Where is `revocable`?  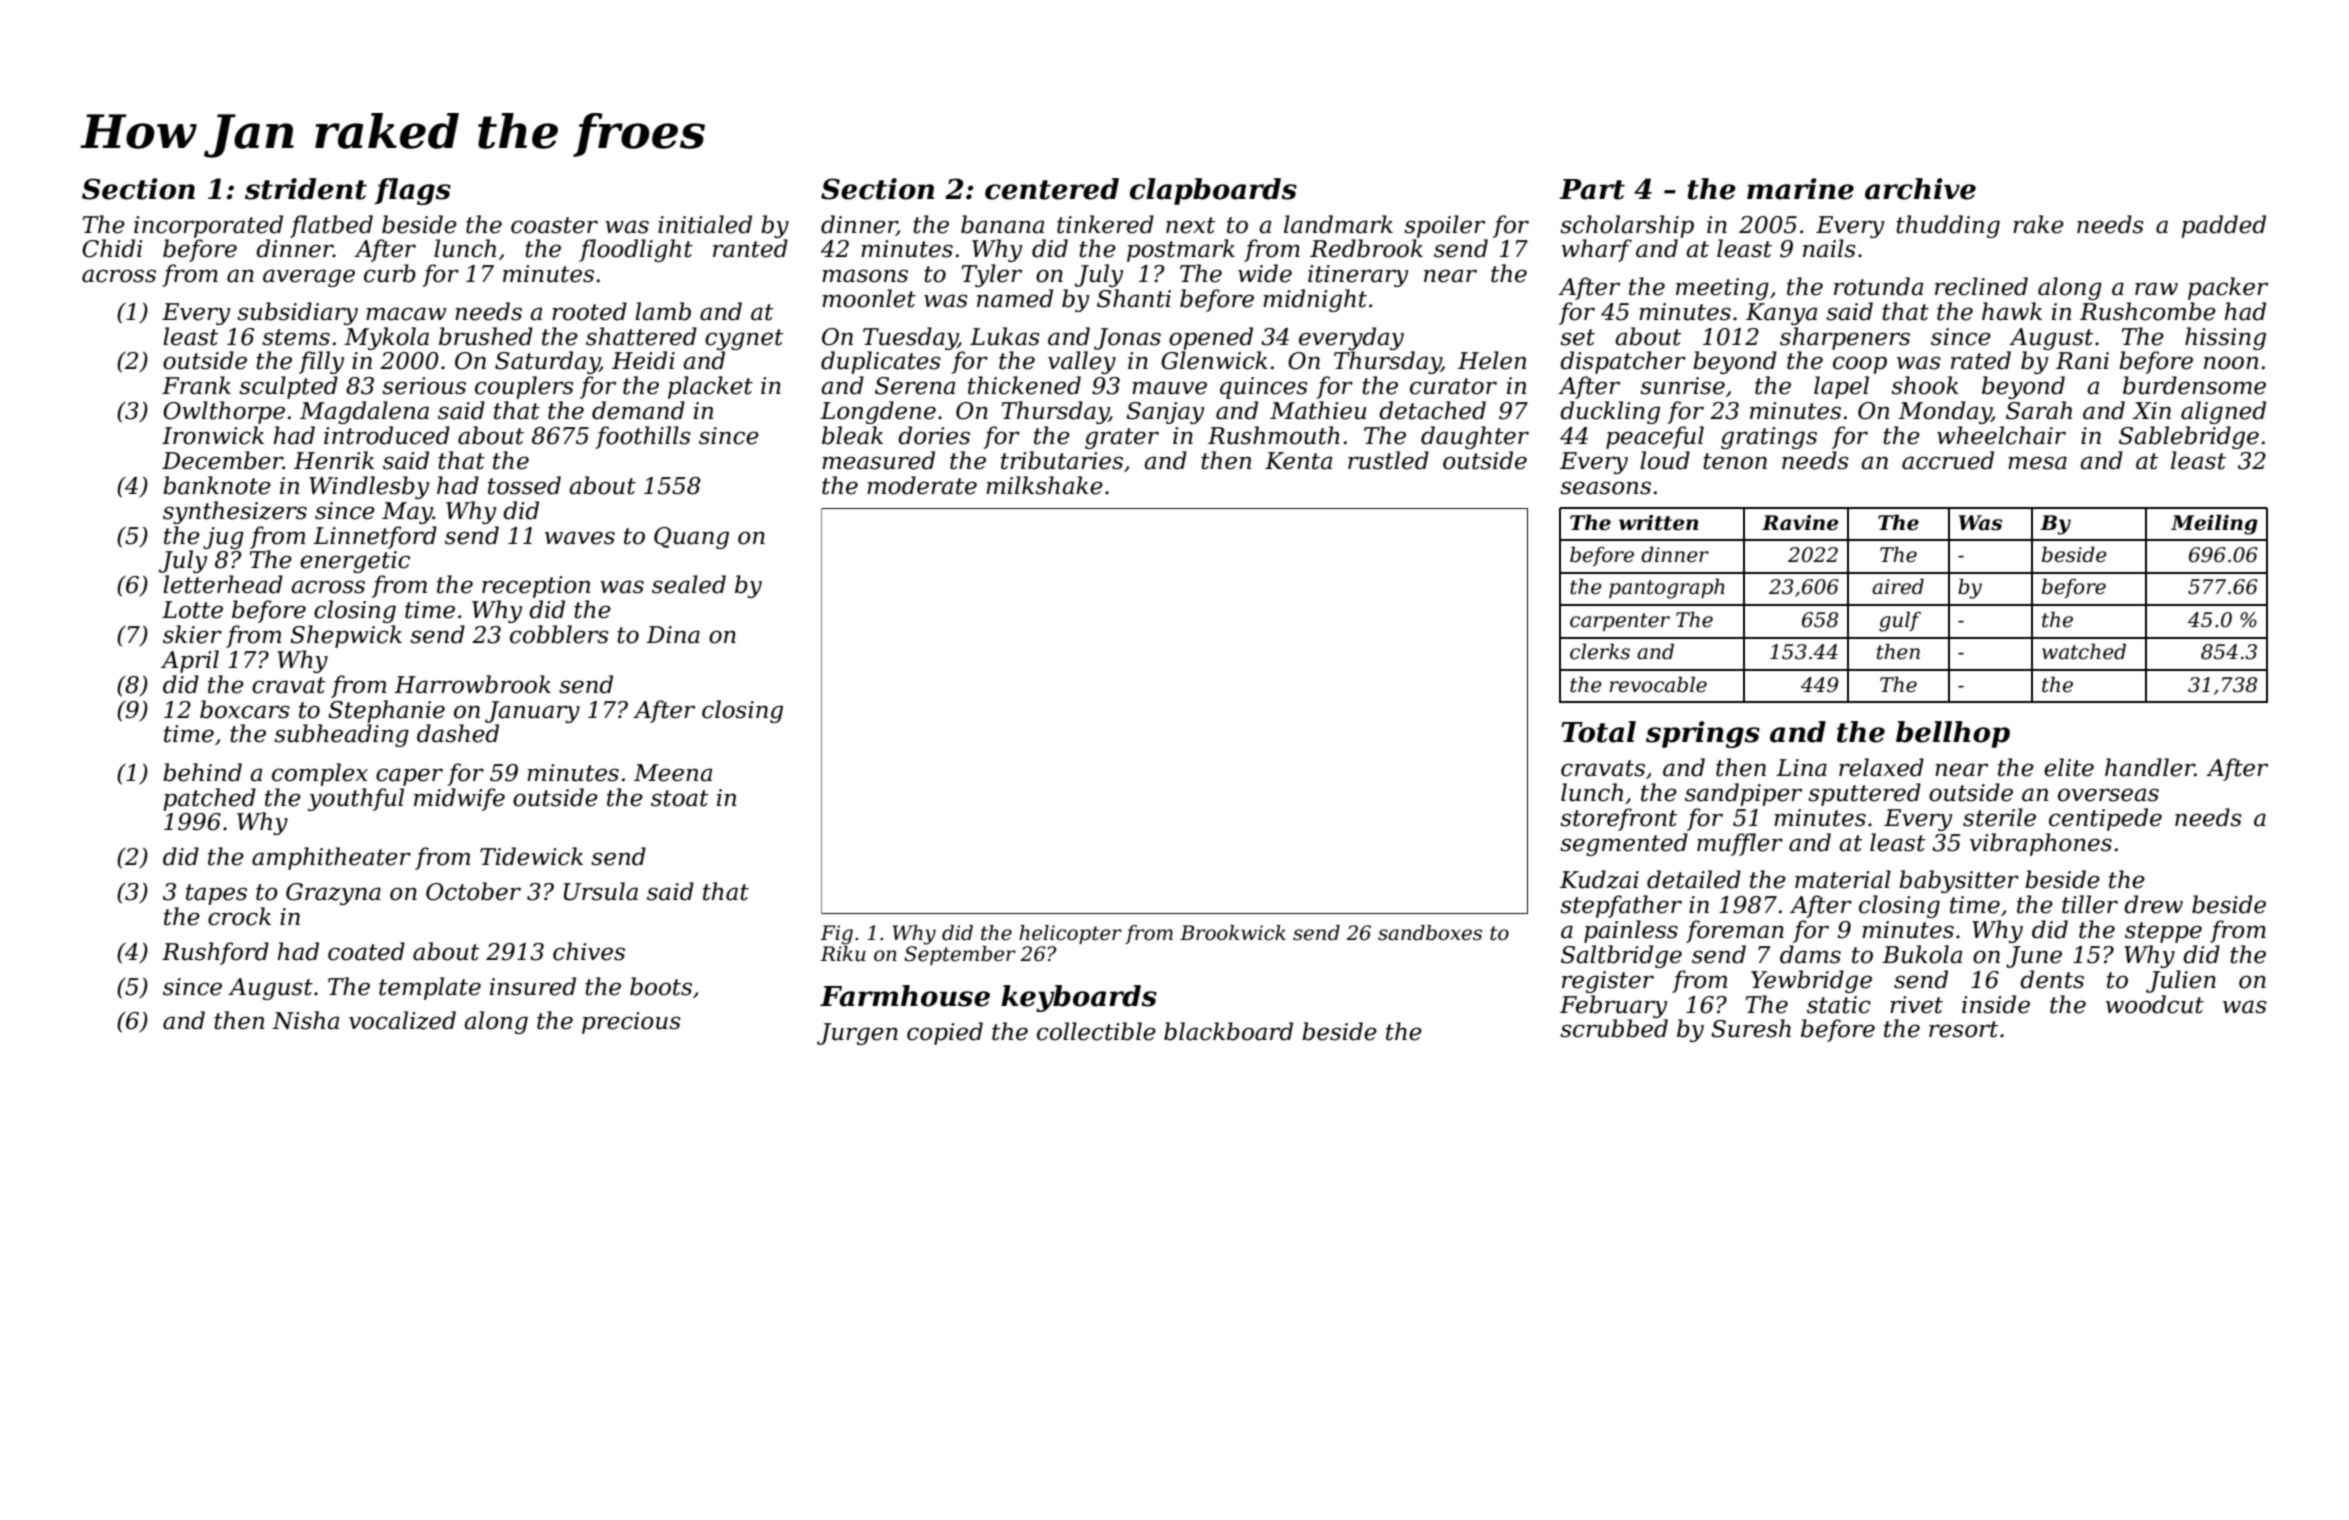
revocable is located at coordinates (1658, 684).
